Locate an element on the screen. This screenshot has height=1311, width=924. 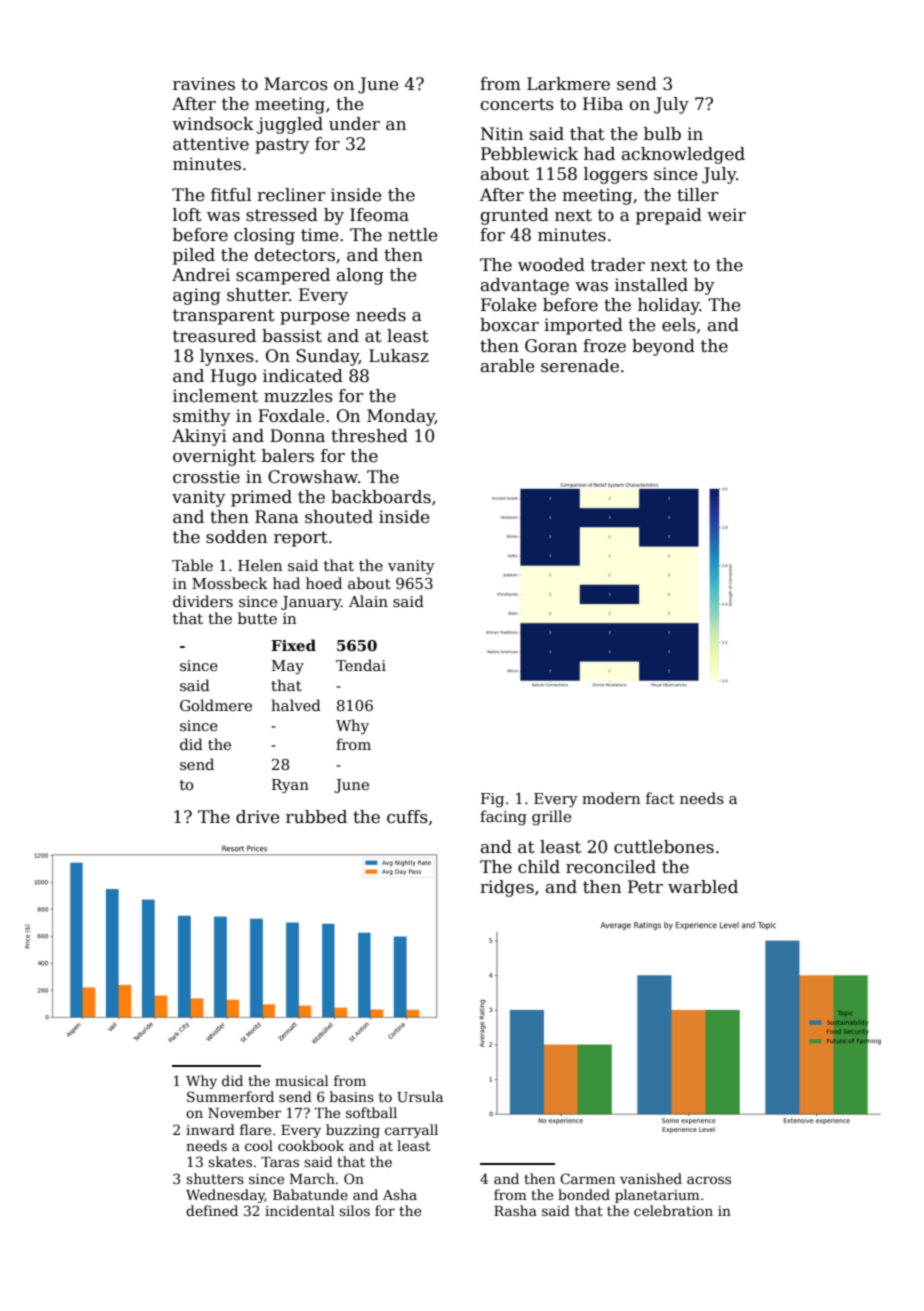
attentive is located at coordinates (211, 144).
